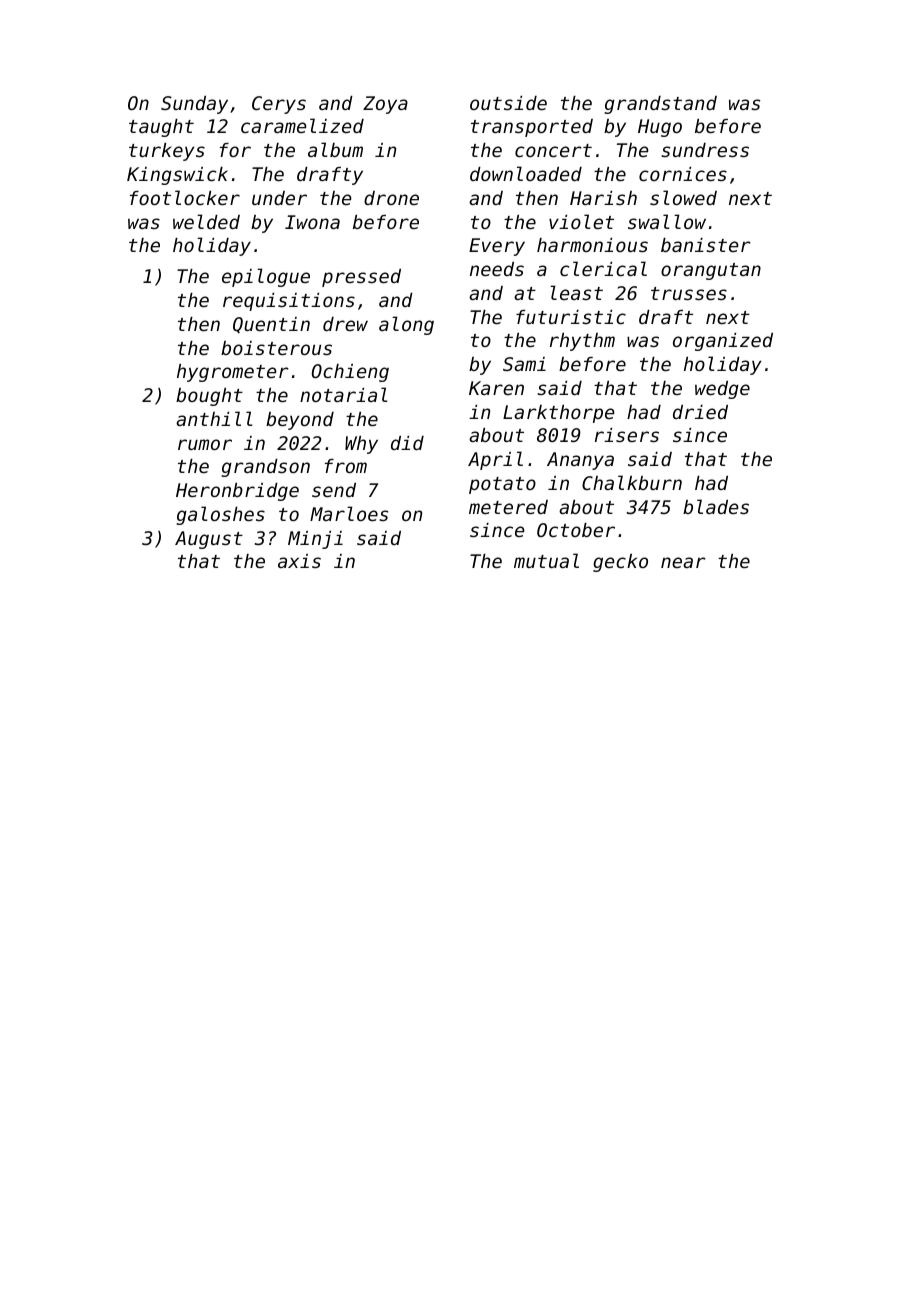 This screenshot has width=908, height=1316. What do you see at coordinates (233, 373) in the screenshot?
I see `hygrometer` at bounding box center [233, 373].
